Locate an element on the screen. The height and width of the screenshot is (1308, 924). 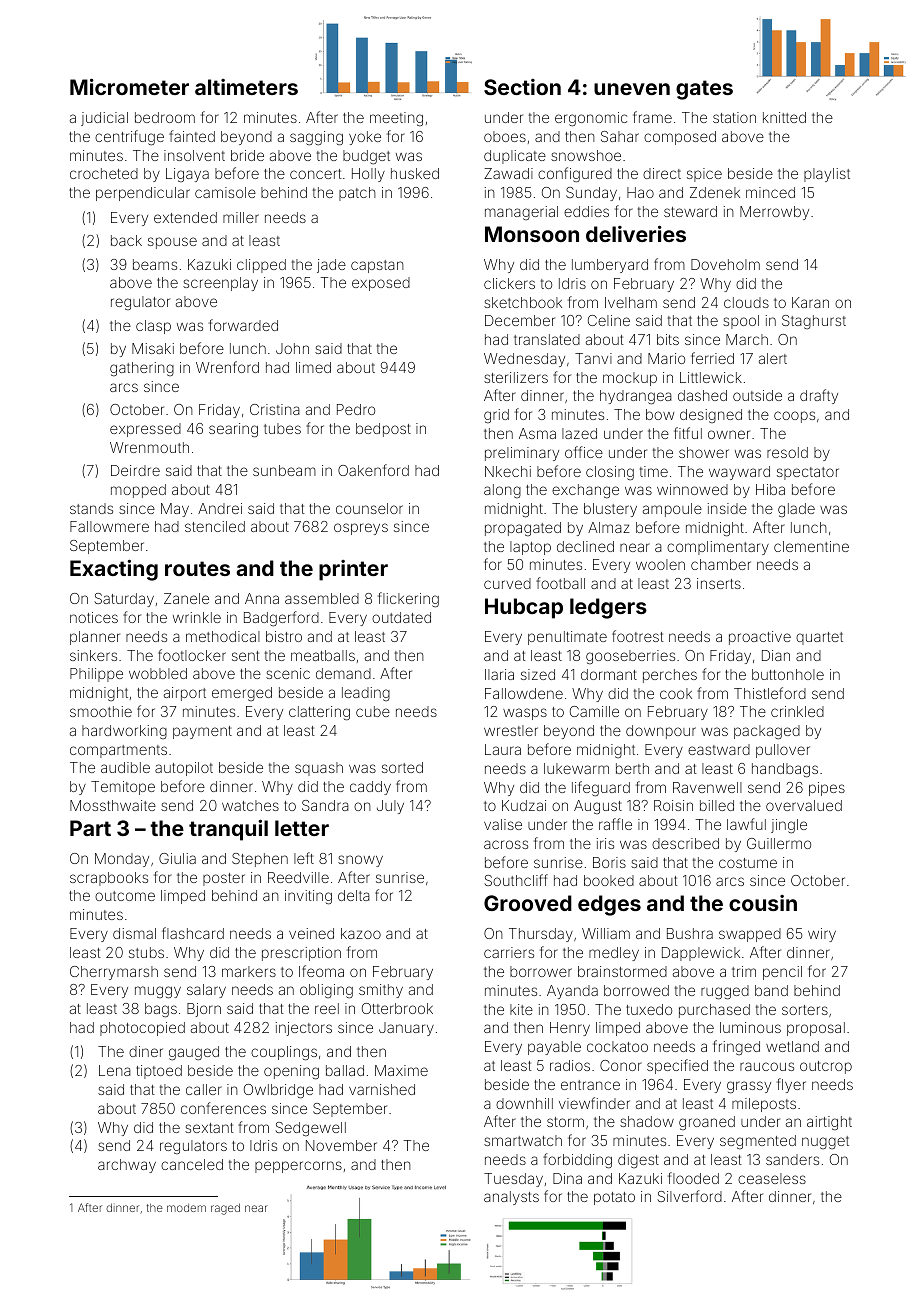
owner is located at coordinates (729, 434).
